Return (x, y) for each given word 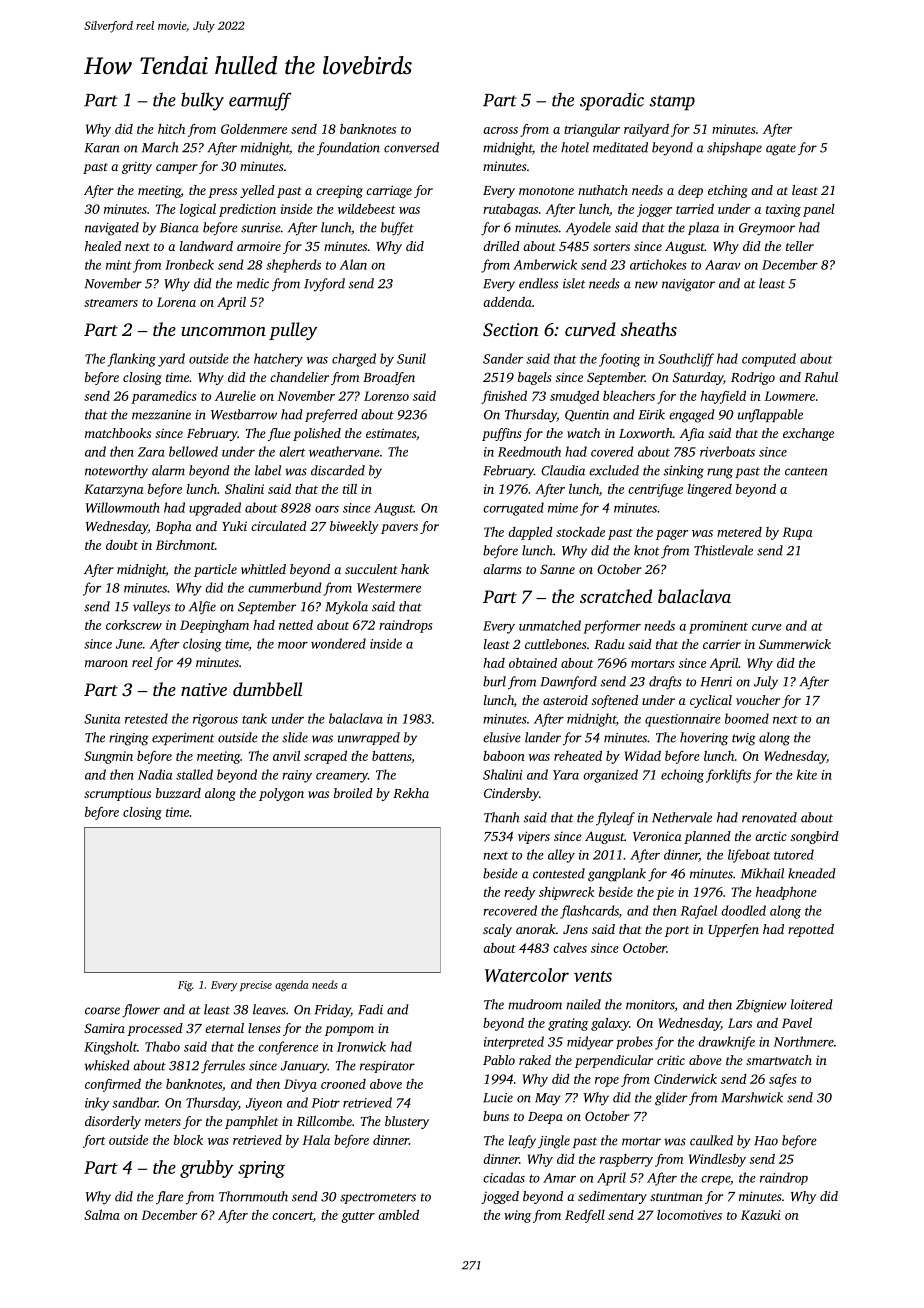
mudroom (535, 1004)
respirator (387, 1067)
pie (665, 893)
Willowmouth (123, 507)
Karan (102, 148)
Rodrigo (753, 378)
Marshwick (752, 1097)
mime (563, 508)
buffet (397, 229)
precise (256, 986)
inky (97, 1104)
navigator (688, 285)
